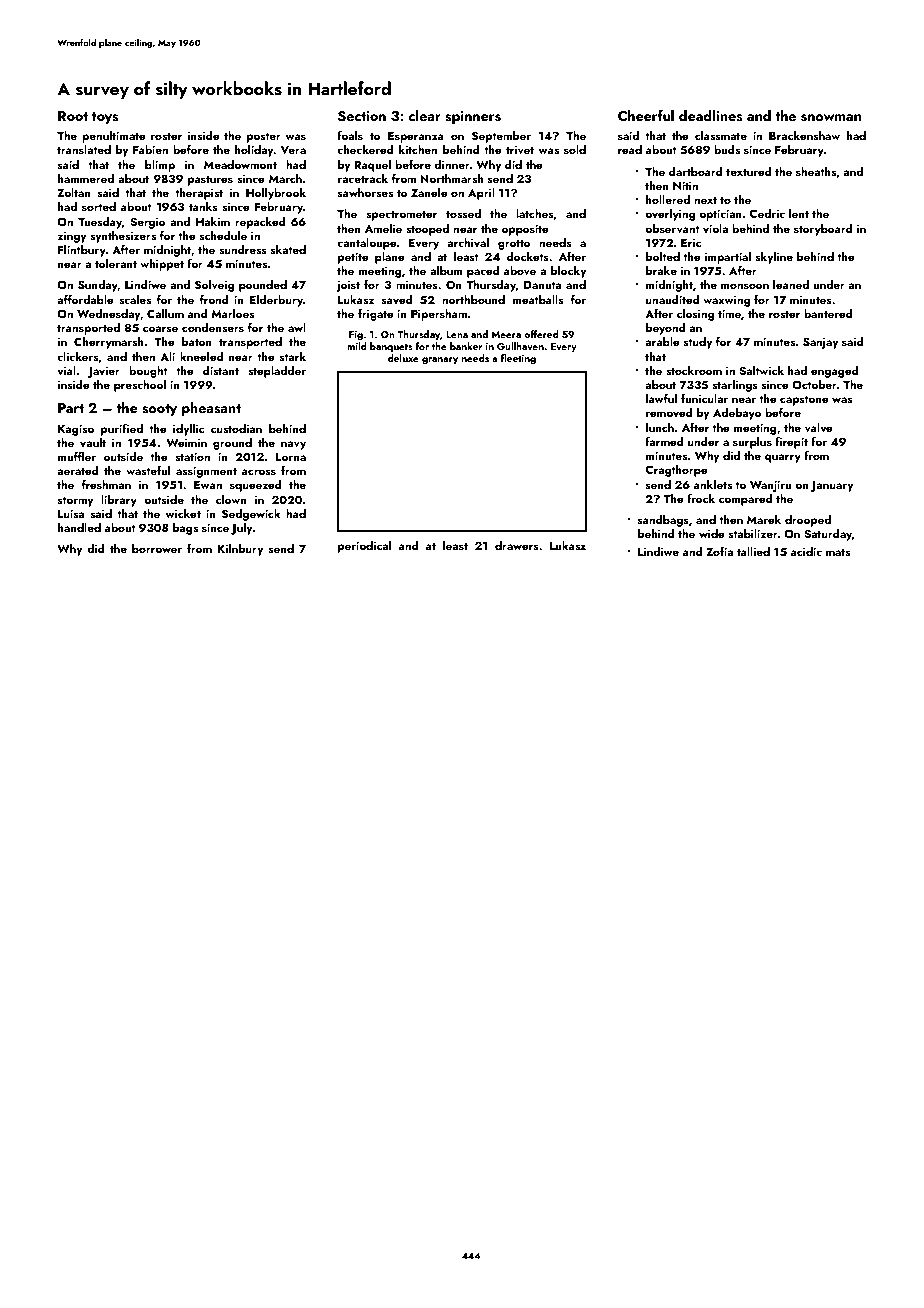 The height and width of the page is (1308, 924). What do you see at coordinates (662, 341) in the page?
I see `arable` at bounding box center [662, 341].
